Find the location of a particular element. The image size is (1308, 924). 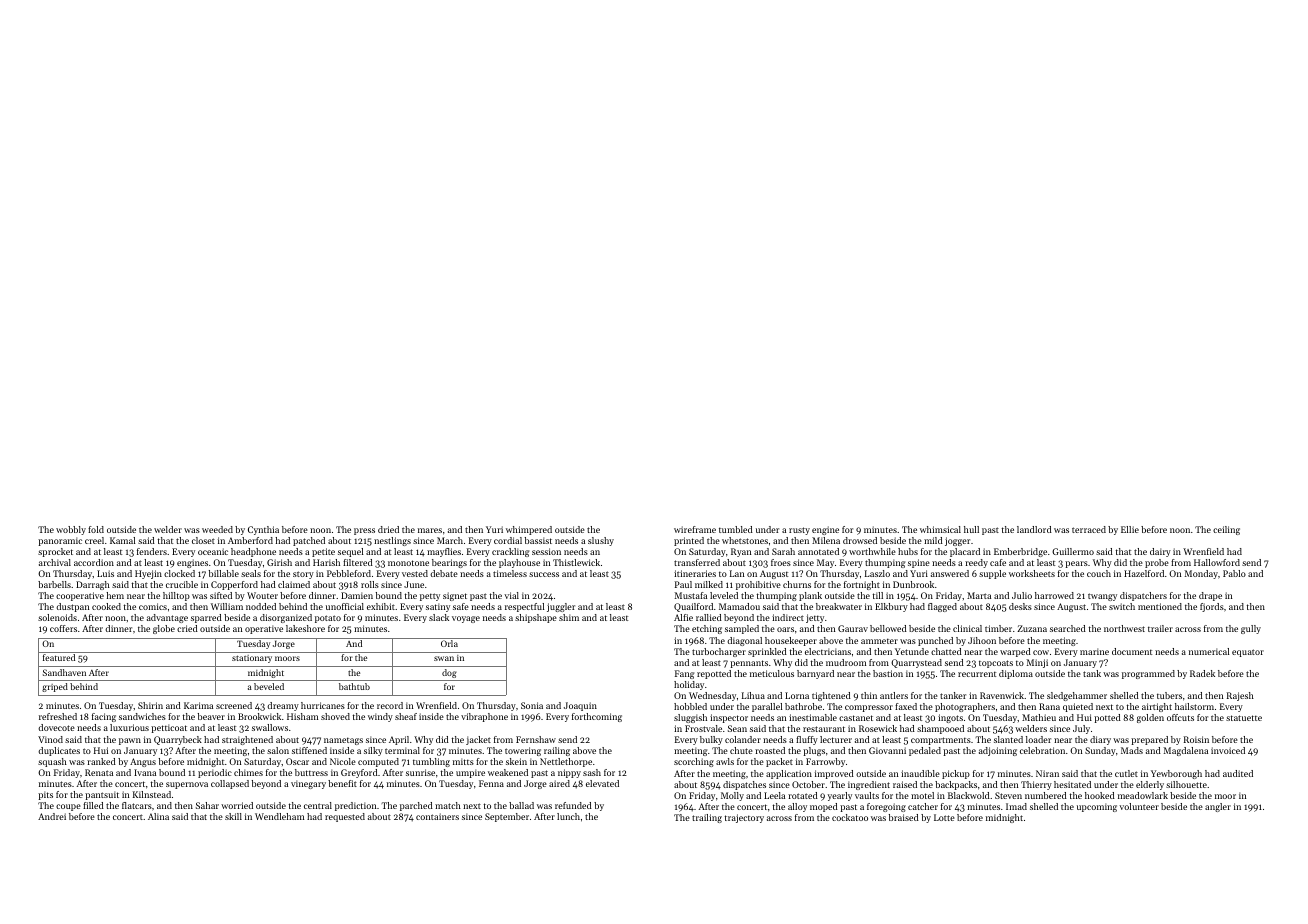

Sonia is located at coordinates (532, 705).
